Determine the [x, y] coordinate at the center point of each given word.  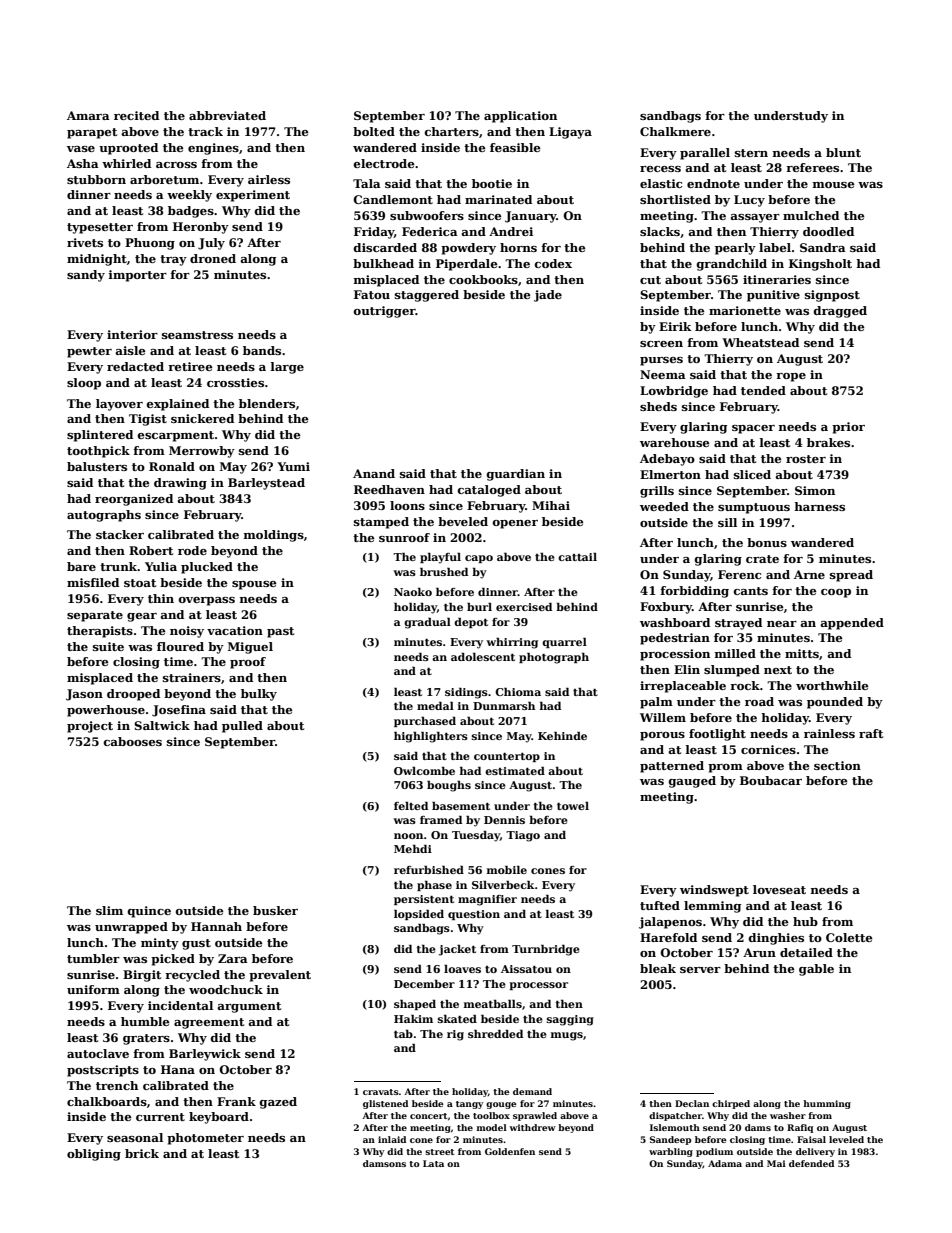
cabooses [133, 741]
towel [573, 806]
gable [816, 970]
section [837, 765]
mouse [833, 185]
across [176, 165]
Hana [178, 1069]
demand [532, 1091]
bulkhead [383, 263]
